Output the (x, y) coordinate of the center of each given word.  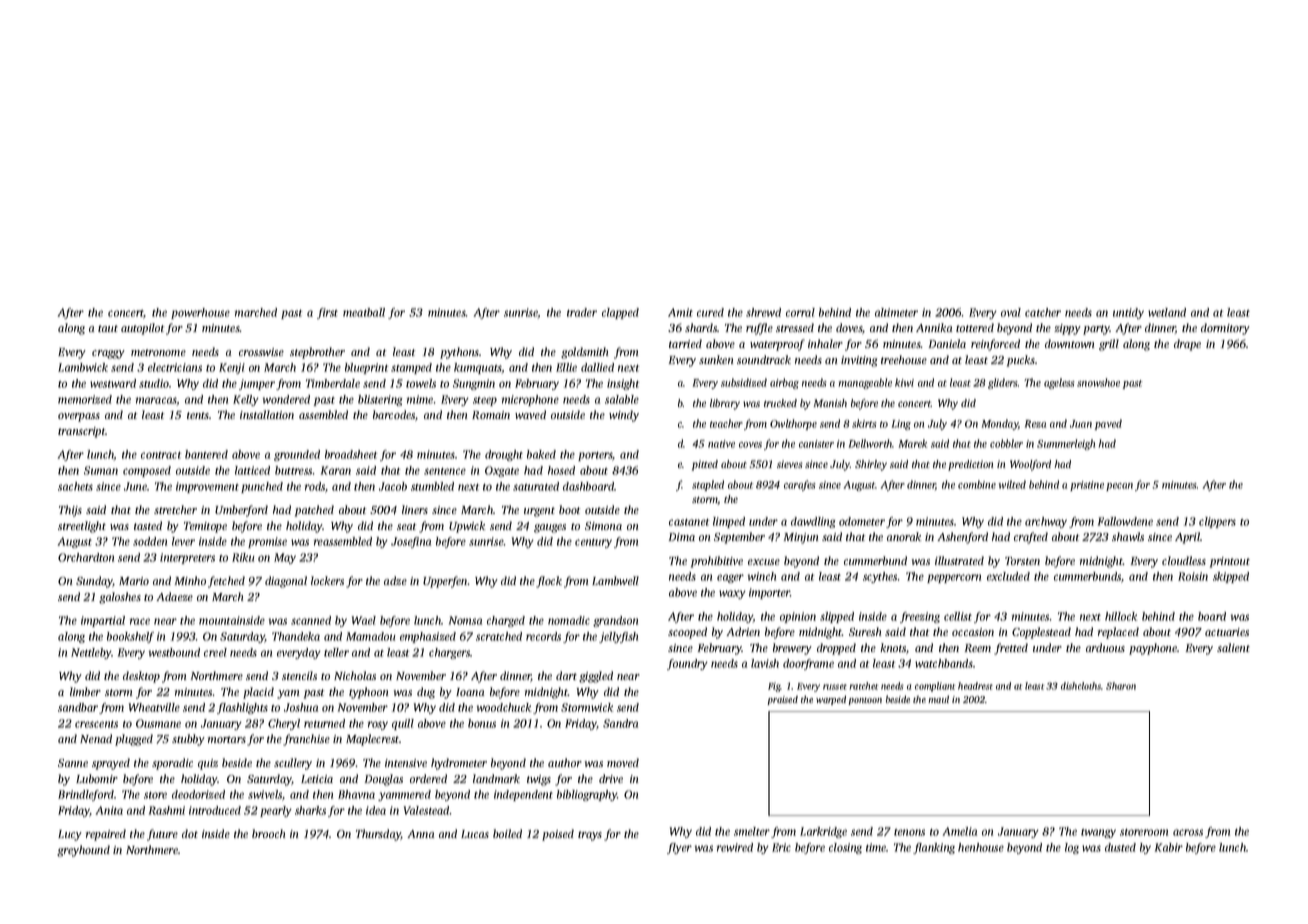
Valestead (426, 810)
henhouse (981, 847)
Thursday (378, 835)
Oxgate (502, 471)
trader (582, 312)
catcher (1043, 312)
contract (161, 455)
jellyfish (618, 637)
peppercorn (954, 578)
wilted (1012, 484)
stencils (299, 675)
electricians (175, 367)
